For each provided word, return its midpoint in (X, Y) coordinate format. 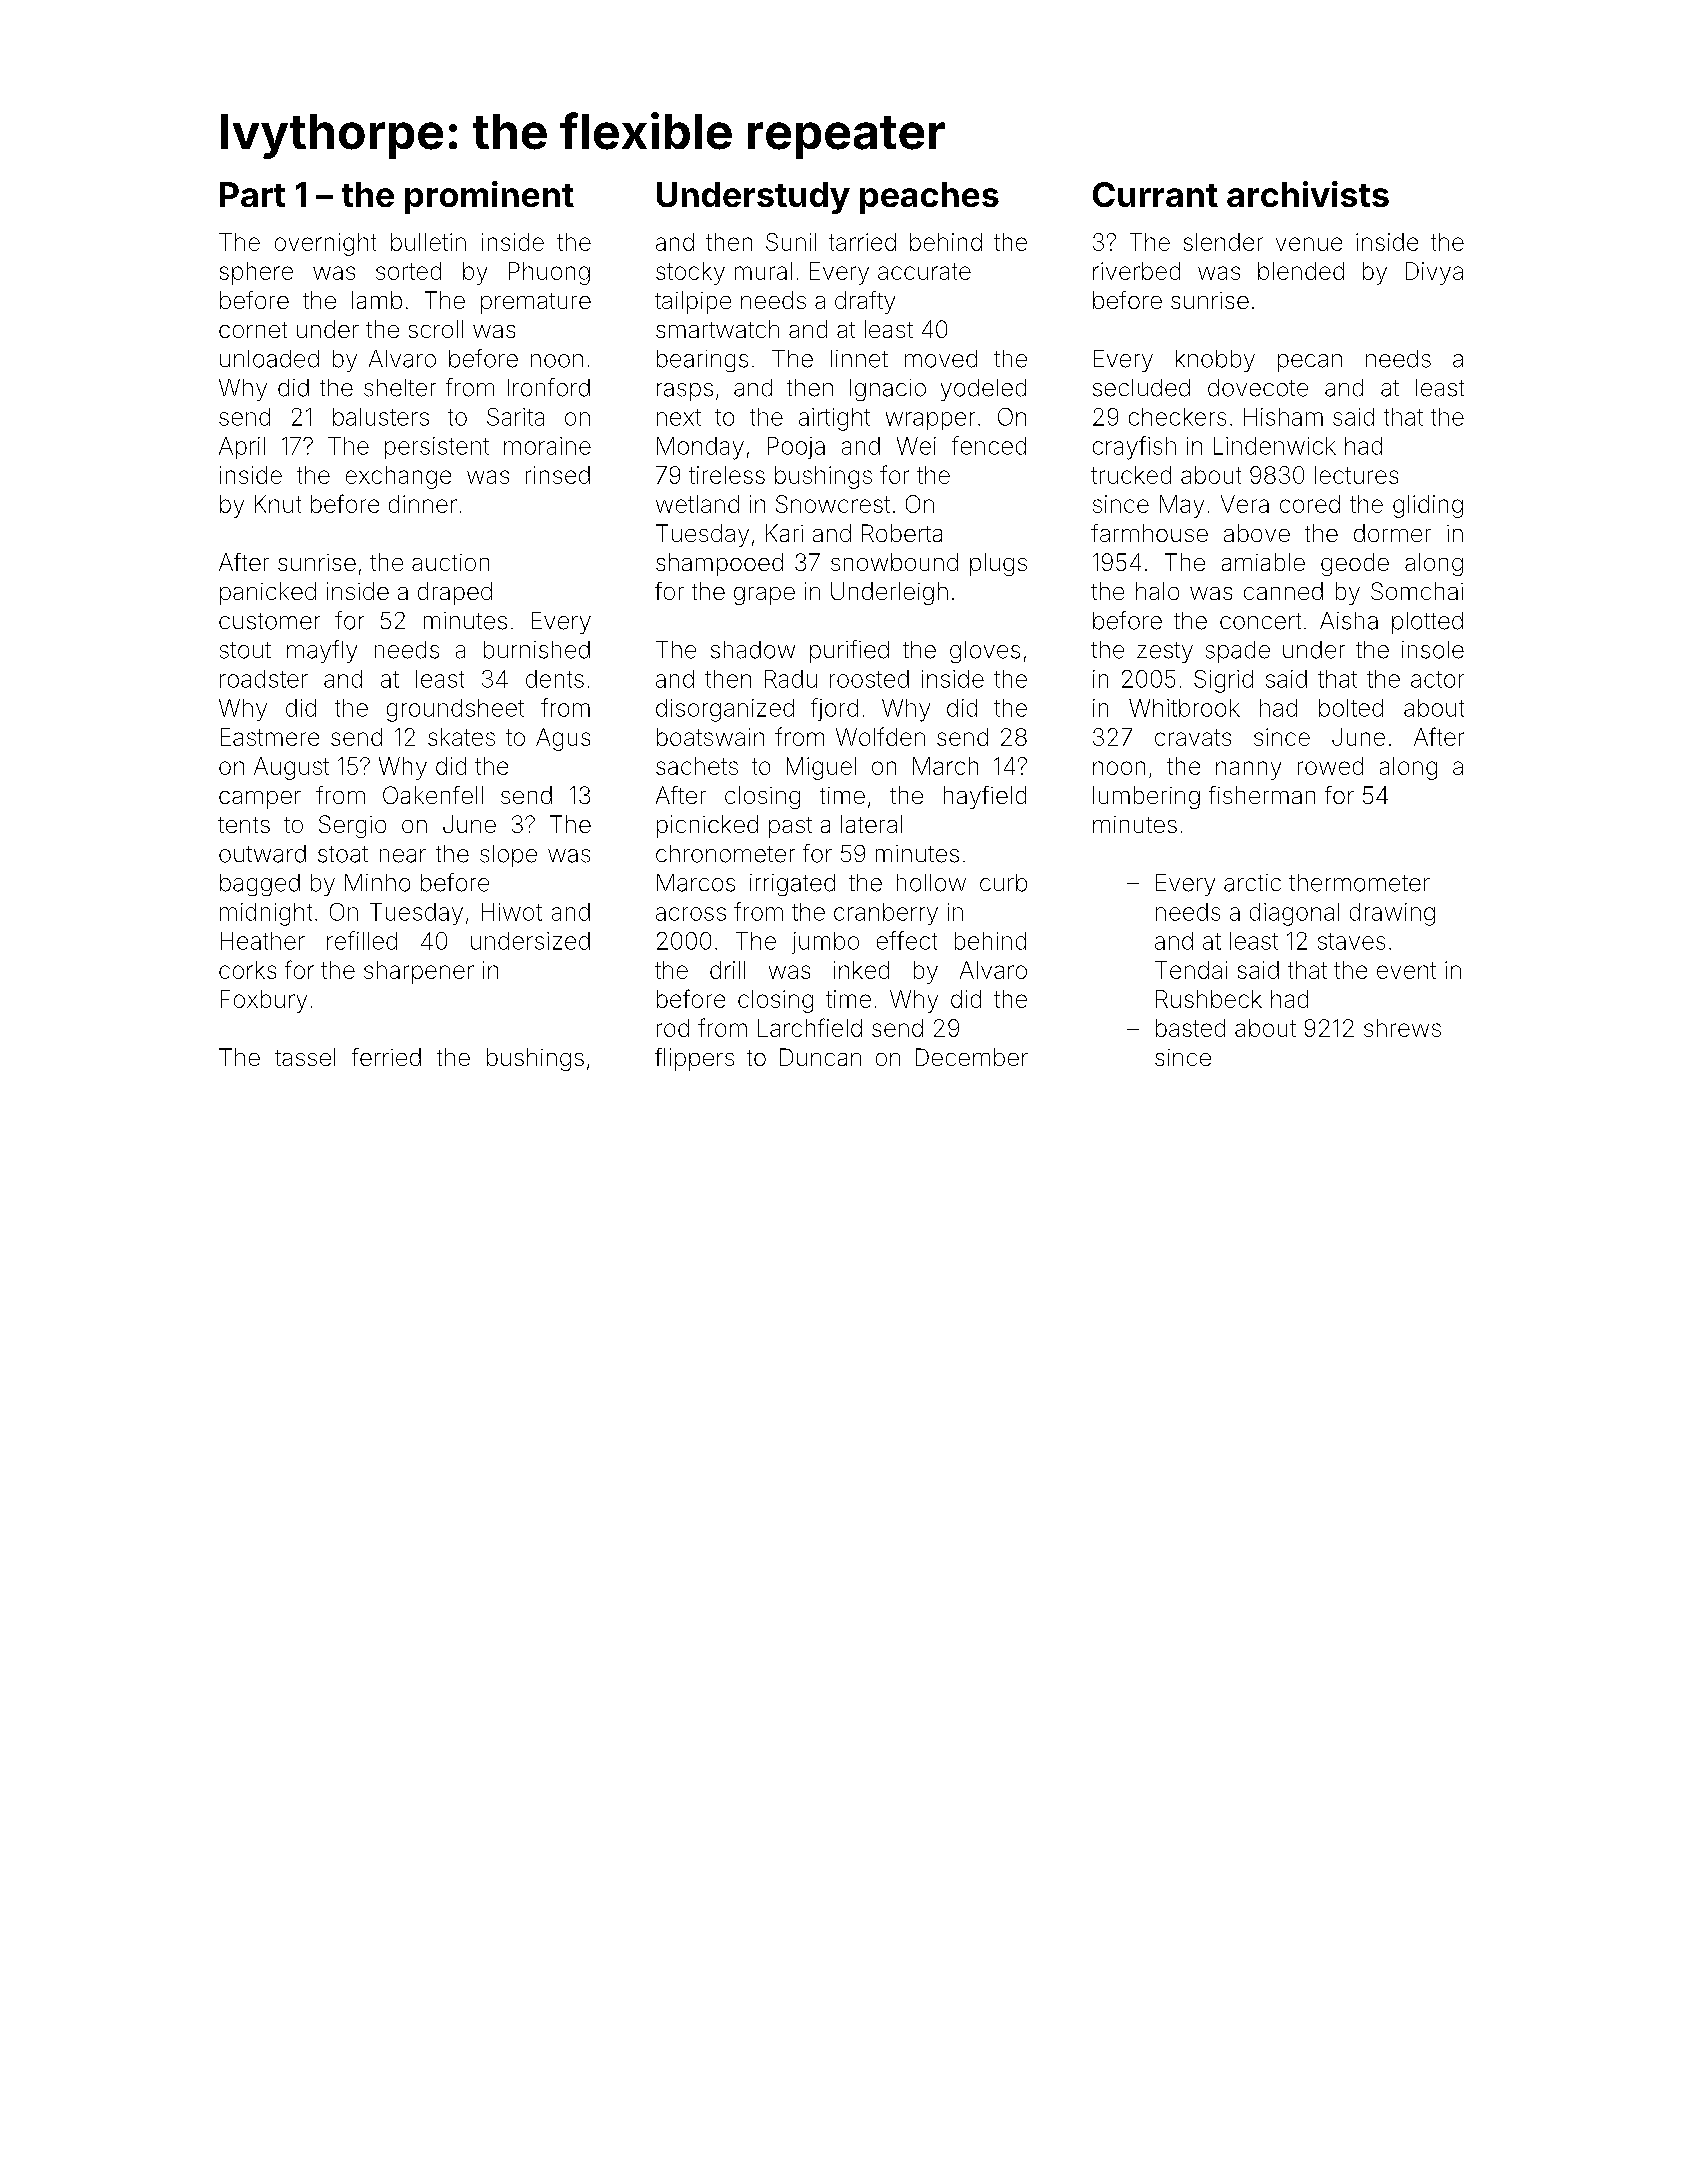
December (972, 1057)
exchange (398, 477)
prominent (489, 197)
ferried (386, 1057)
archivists (1308, 194)
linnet (859, 359)
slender (1223, 242)
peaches (929, 198)
